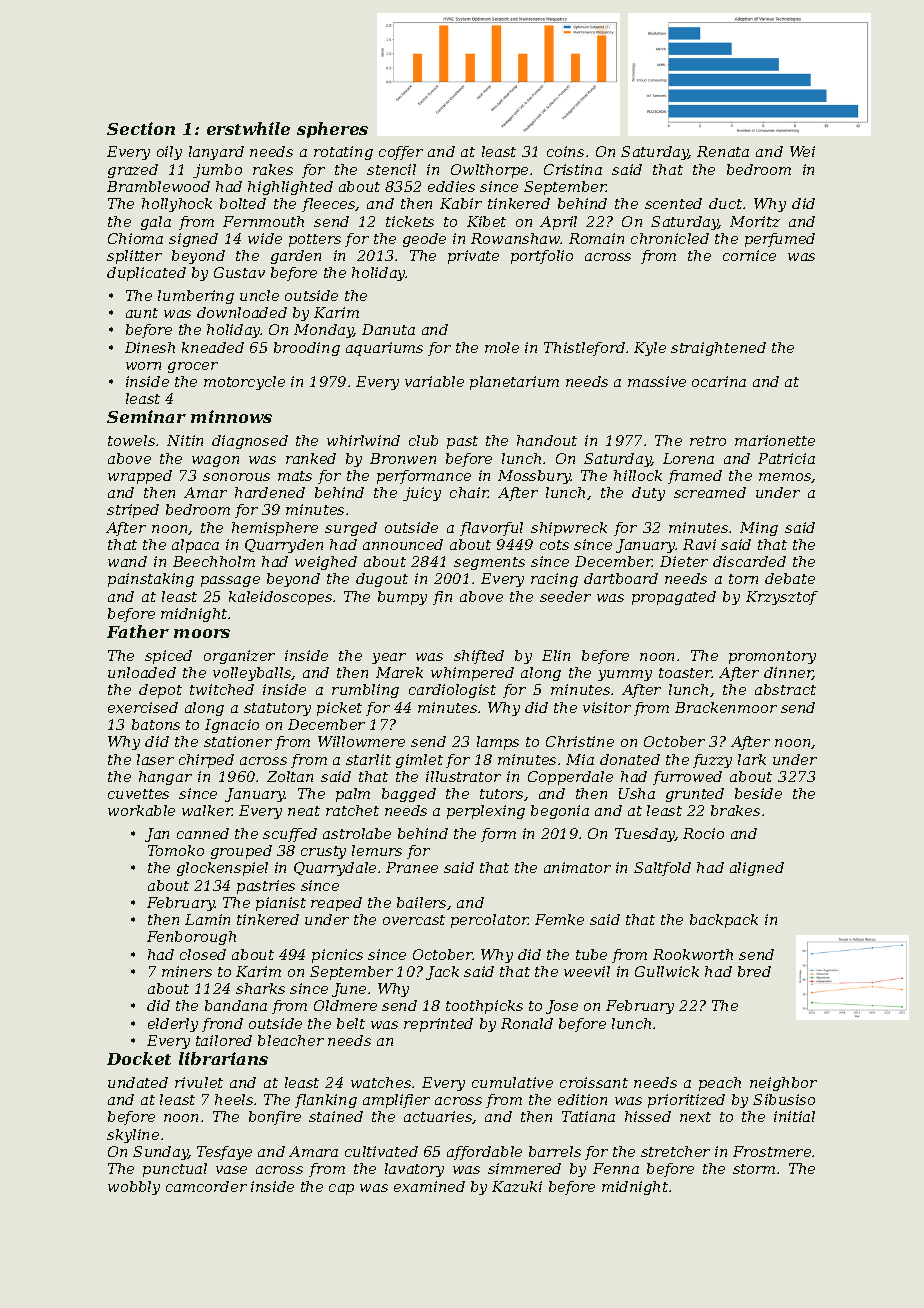  I want to click on aligned, so click(757, 869).
